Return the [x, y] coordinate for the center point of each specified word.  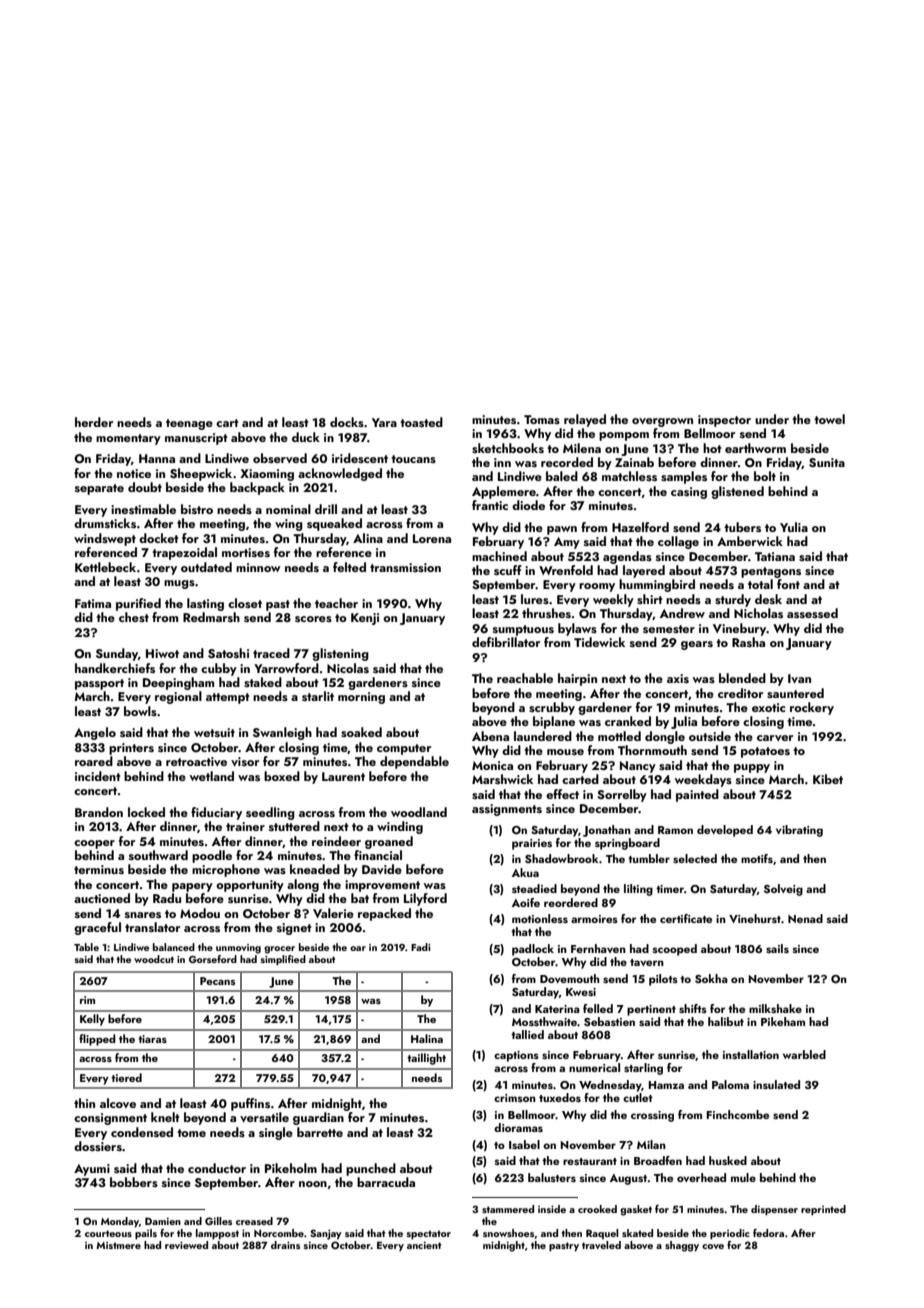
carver [775, 738]
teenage [189, 424]
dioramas [518, 1127]
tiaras [152, 1039]
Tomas [542, 419]
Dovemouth [569, 978]
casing [689, 493]
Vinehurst [755, 918]
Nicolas [348, 668]
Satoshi [228, 653]
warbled [804, 1054]
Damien [163, 1221]
